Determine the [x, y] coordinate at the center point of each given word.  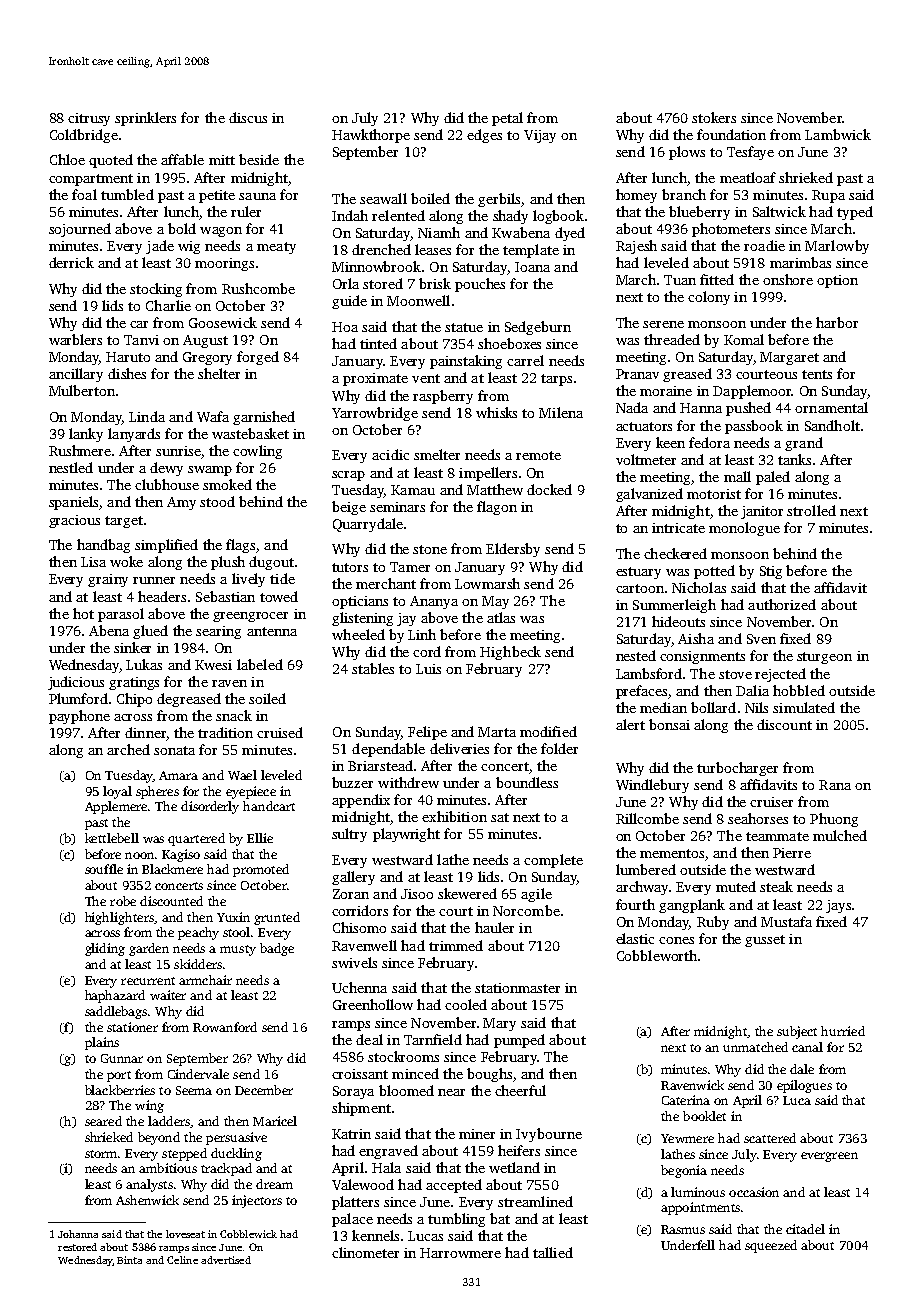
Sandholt [832, 425]
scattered [770, 1138]
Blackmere [172, 869]
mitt [222, 160]
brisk [435, 283]
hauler [494, 927]
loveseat [185, 1234]
